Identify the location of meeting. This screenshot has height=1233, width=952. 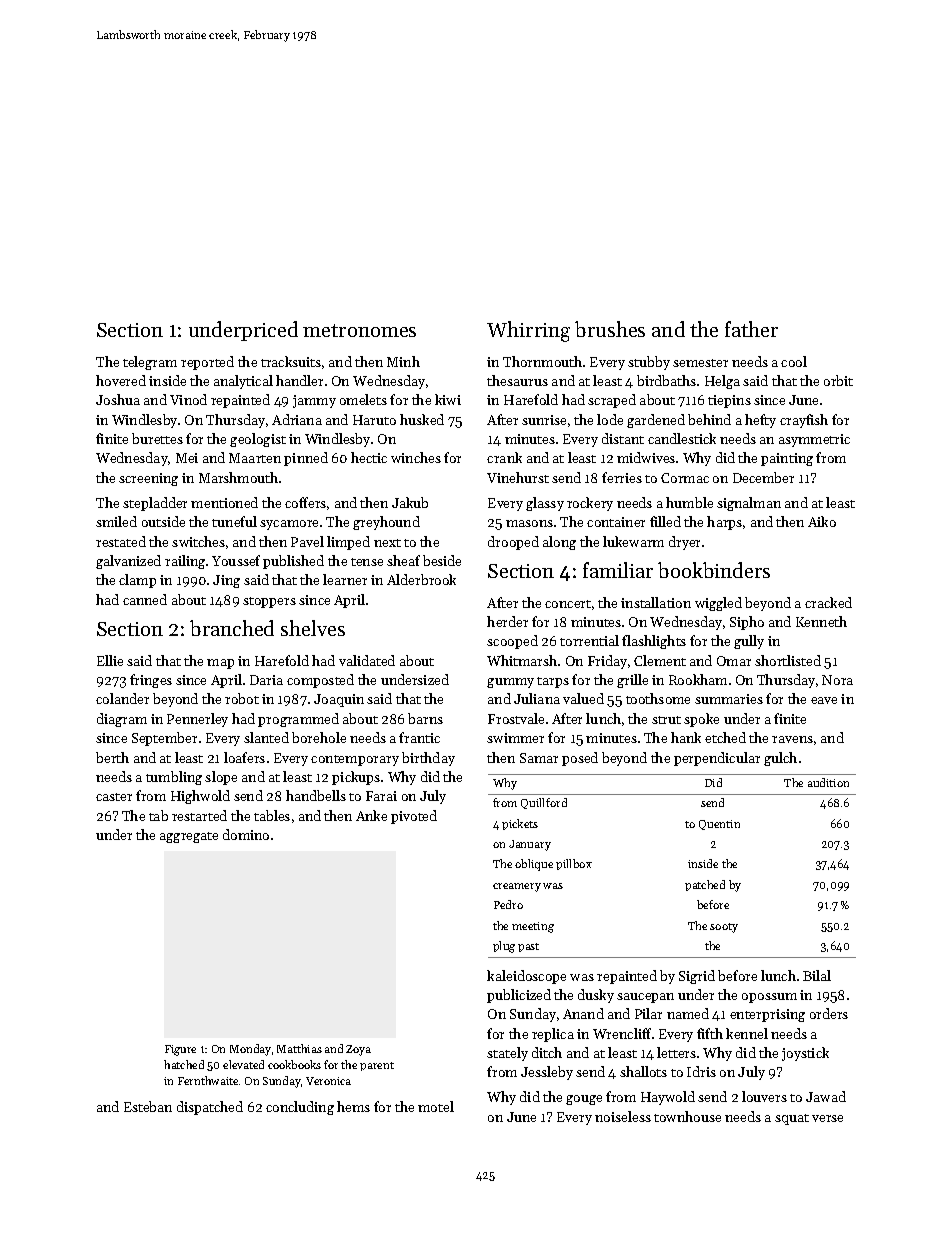
(533, 927).
